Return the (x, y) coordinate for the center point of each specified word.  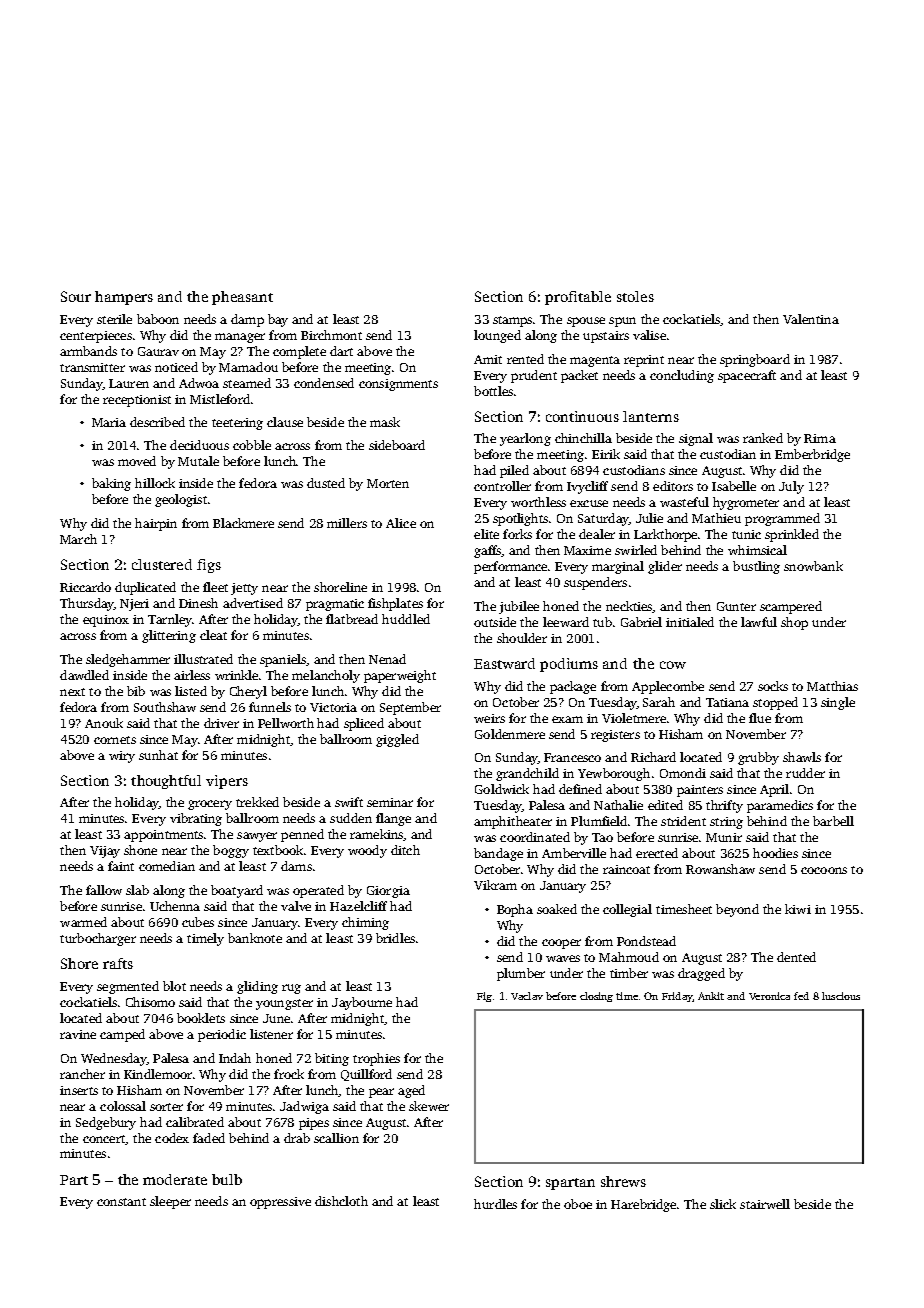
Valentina (811, 319)
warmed (83, 922)
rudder (805, 773)
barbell (833, 821)
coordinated (535, 837)
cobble (252, 445)
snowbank (813, 566)
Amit (488, 359)
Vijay (105, 852)
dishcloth (341, 1201)
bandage (498, 854)
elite (486, 534)
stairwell (765, 1204)
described (157, 422)
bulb (227, 1179)
